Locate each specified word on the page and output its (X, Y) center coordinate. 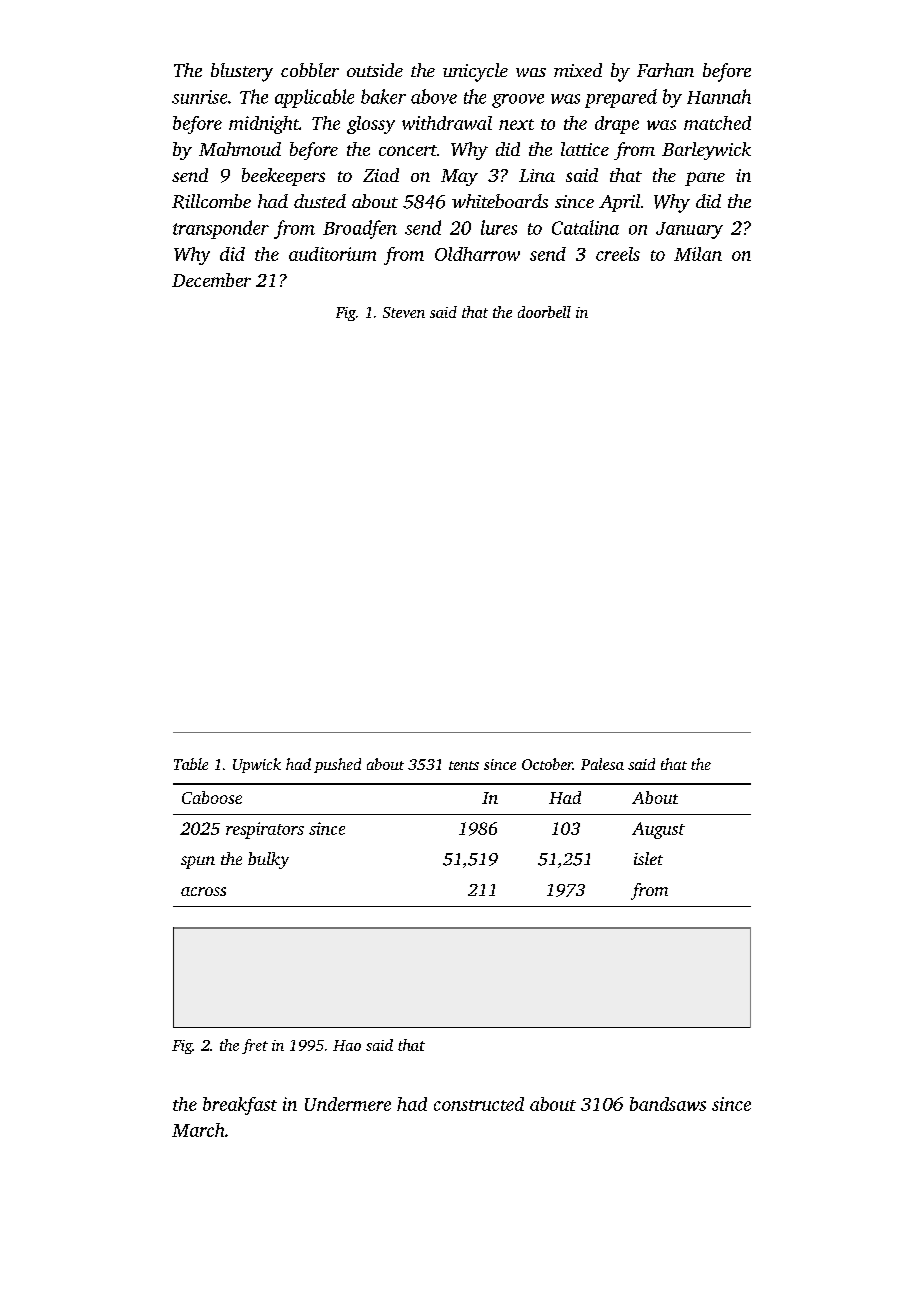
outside (375, 70)
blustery (242, 72)
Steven (404, 312)
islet (648, 858)
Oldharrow (477, 254)
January (689, 230)
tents (464, 765)
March (198, 1130)
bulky (268, 860)
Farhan (665, 70)
